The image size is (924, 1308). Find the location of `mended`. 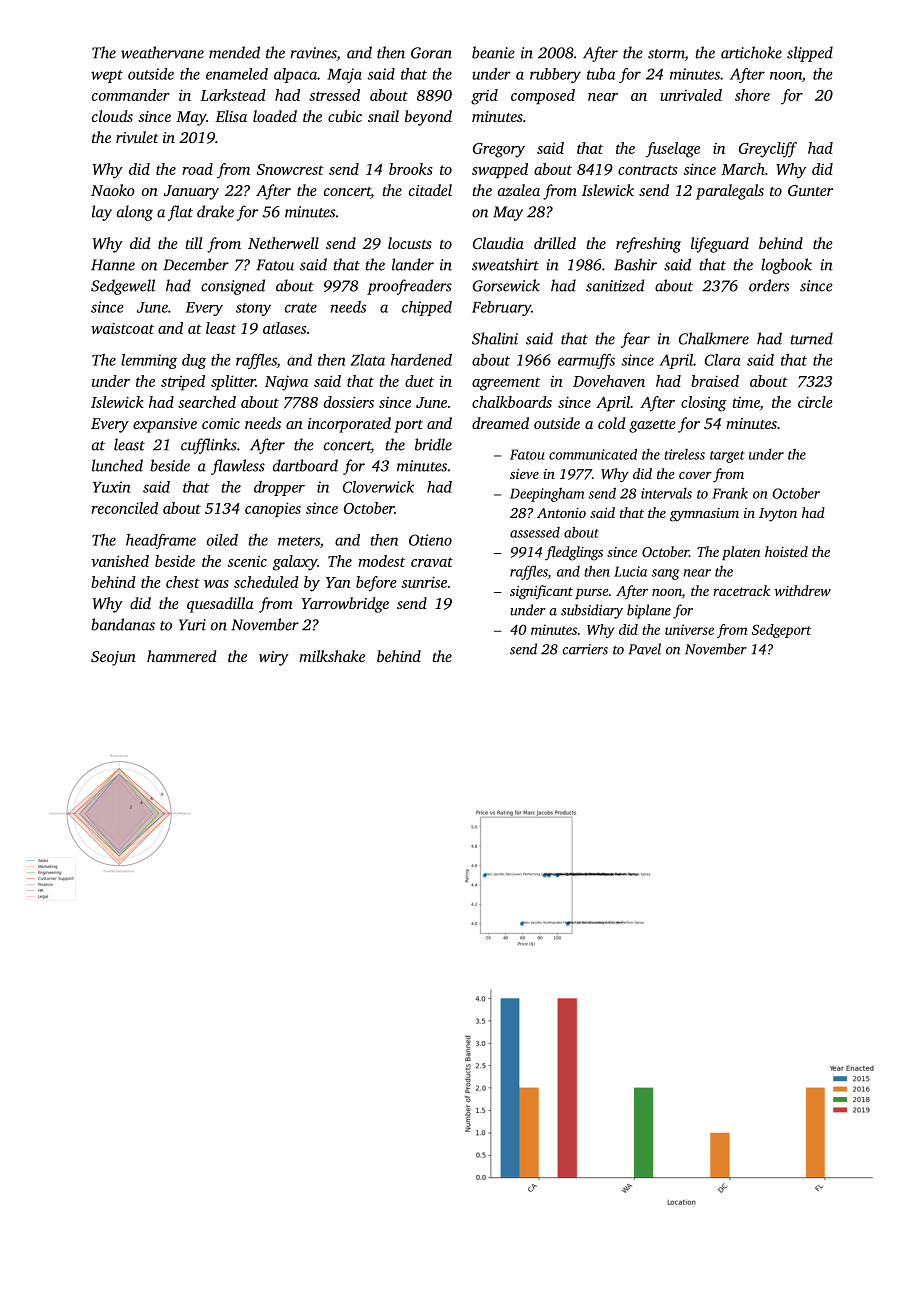

mended is located at coordinates (234, 52).
